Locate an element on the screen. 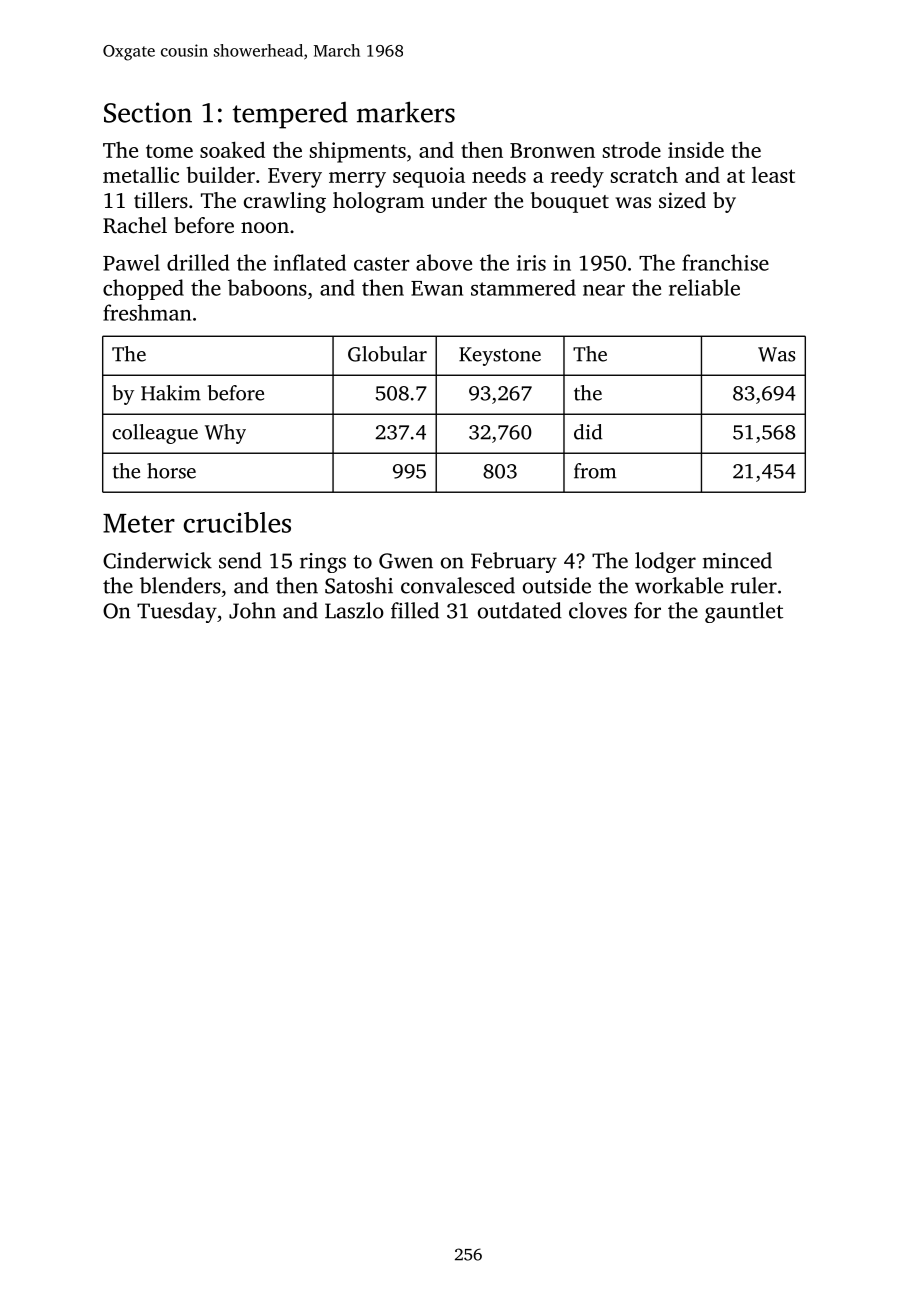 The width and height of the screenshot is (908, 1316). Section is located at coordinates (148, 112).
